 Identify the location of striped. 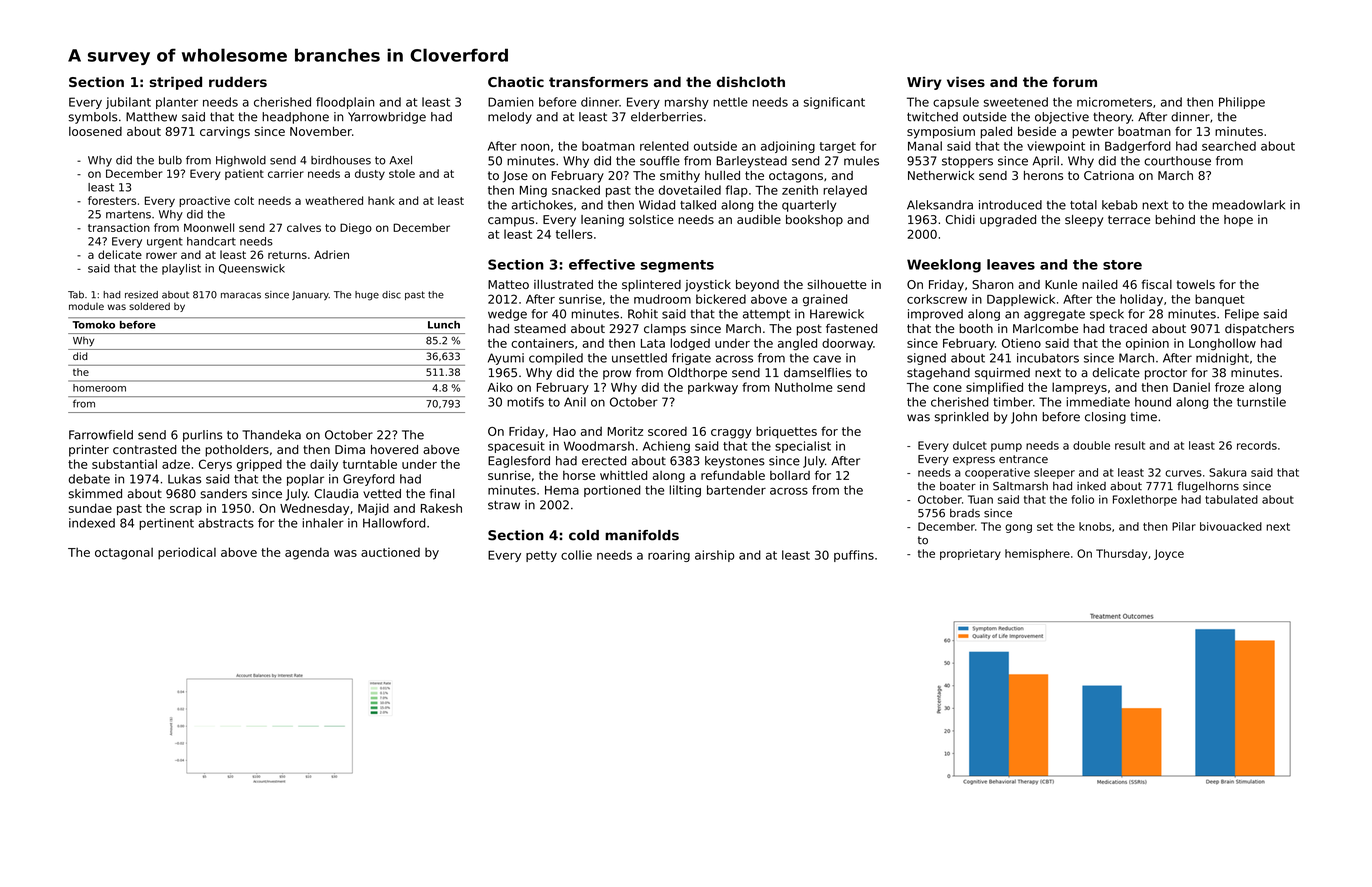
(176, 83).
